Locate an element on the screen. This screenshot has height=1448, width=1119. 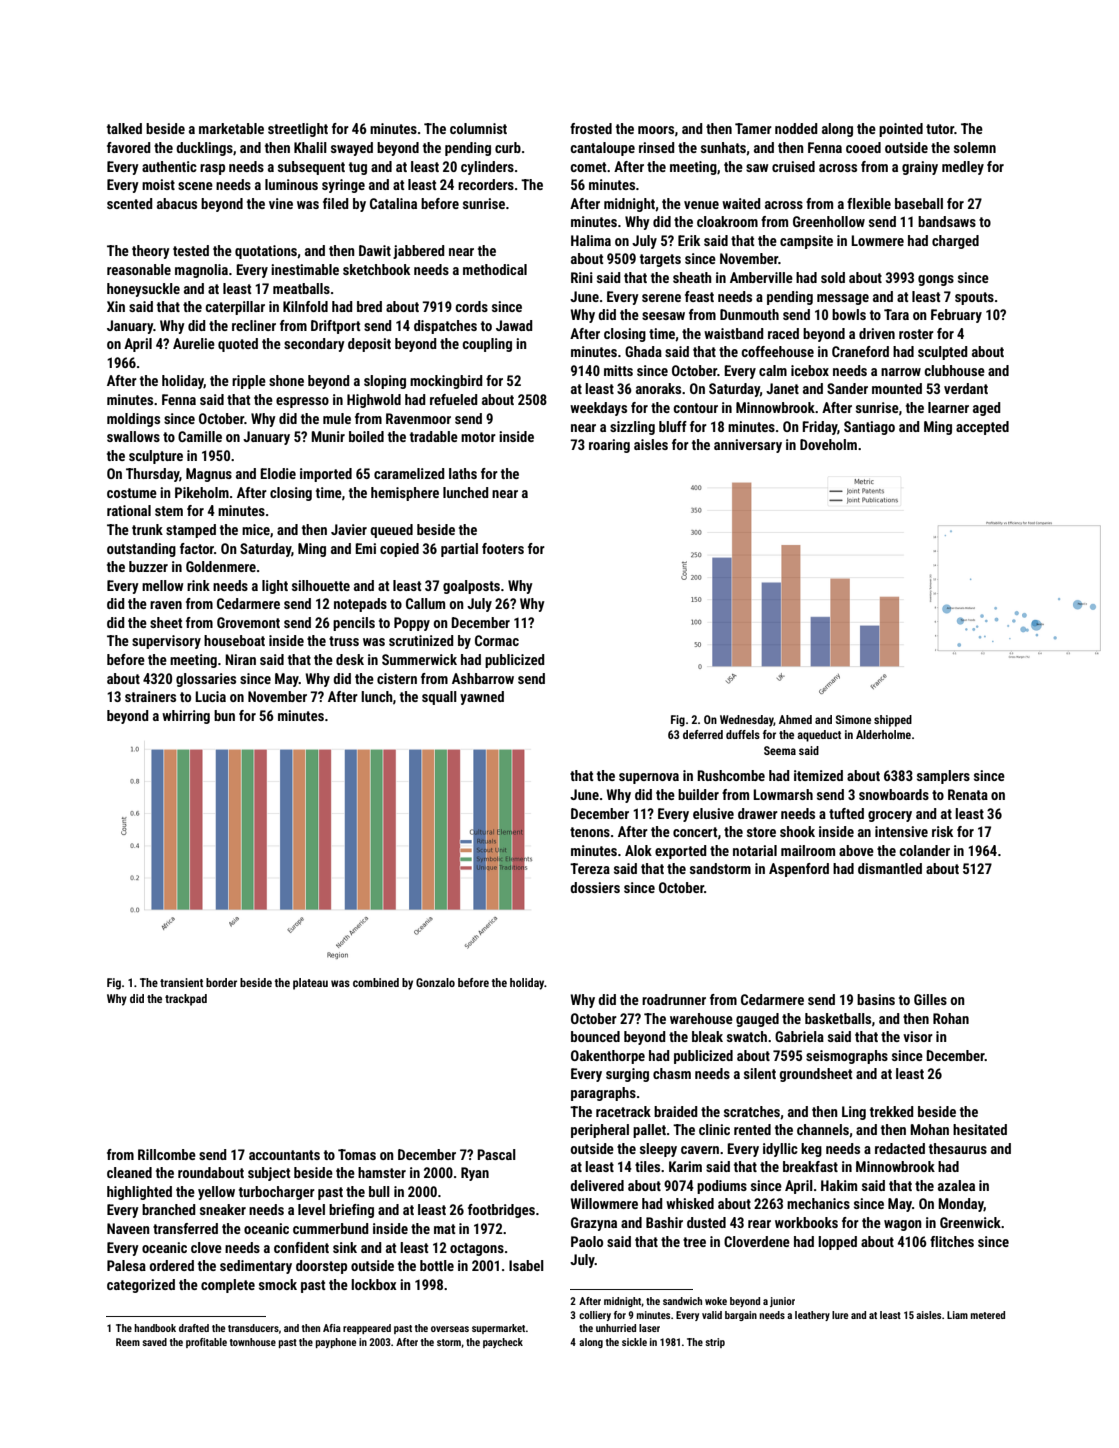
footers is located at coordinates (503, 548).
